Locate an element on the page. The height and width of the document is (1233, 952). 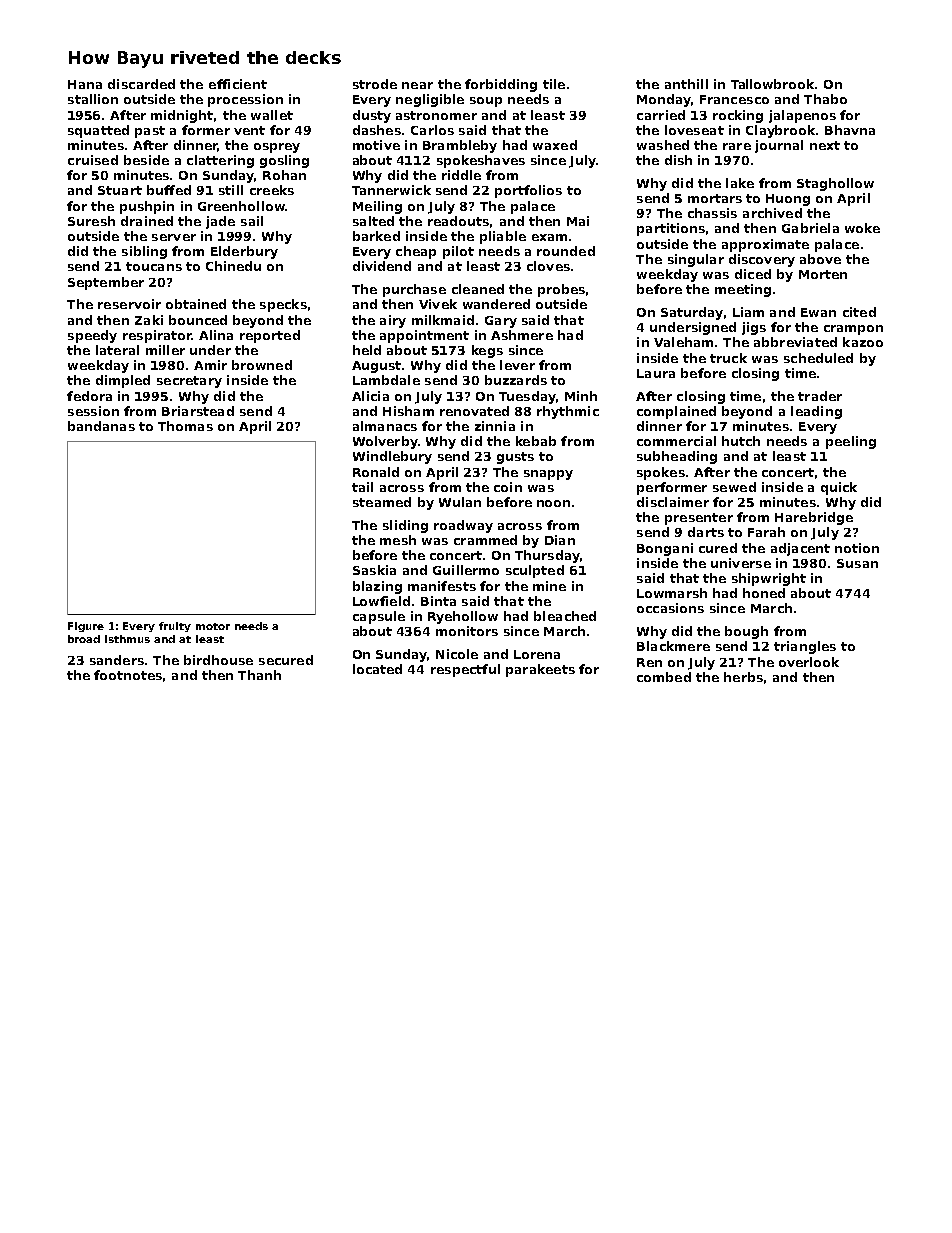
dish is located at coordinates (678, 160).
